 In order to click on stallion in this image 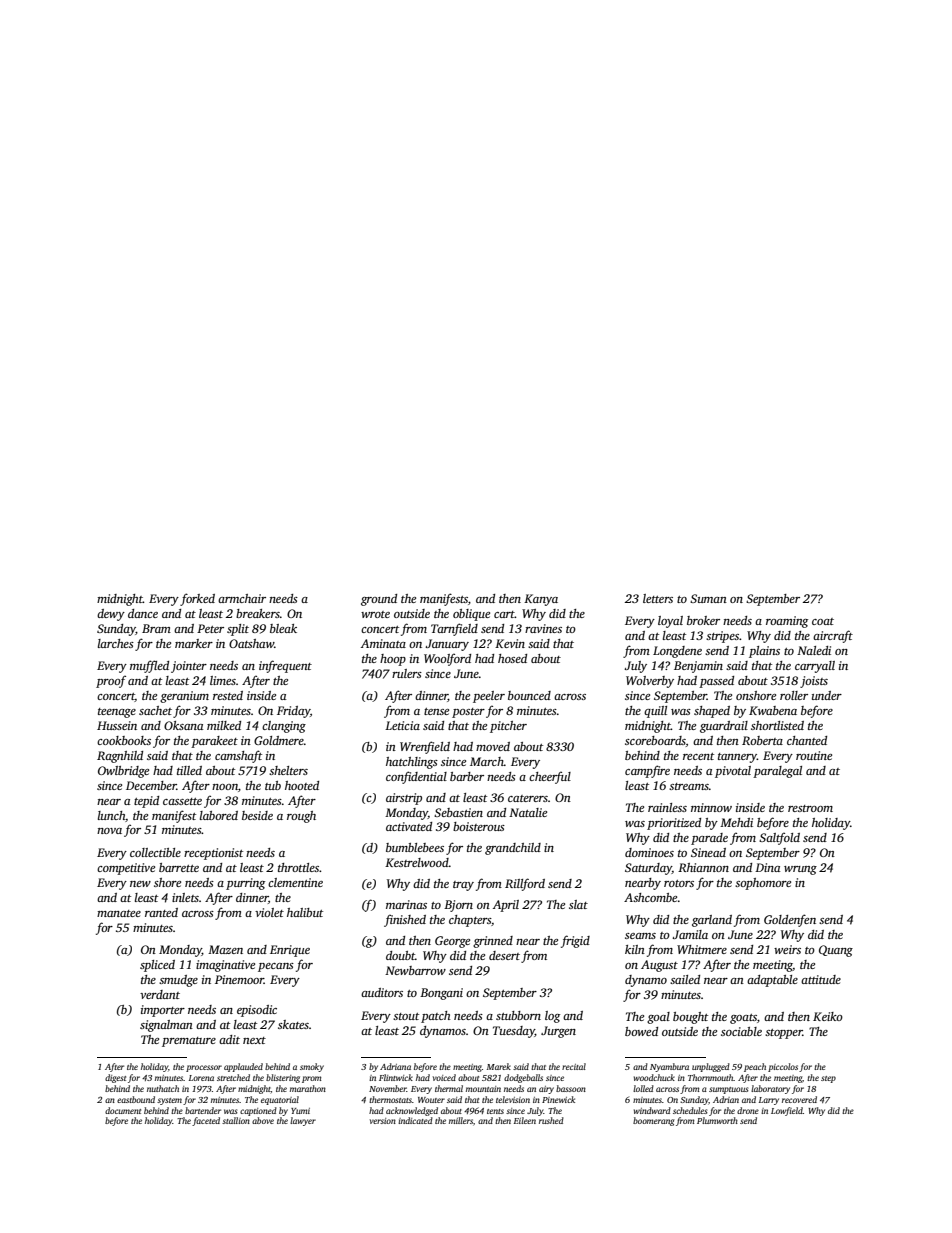, I will do `click(236, 1120)`.
